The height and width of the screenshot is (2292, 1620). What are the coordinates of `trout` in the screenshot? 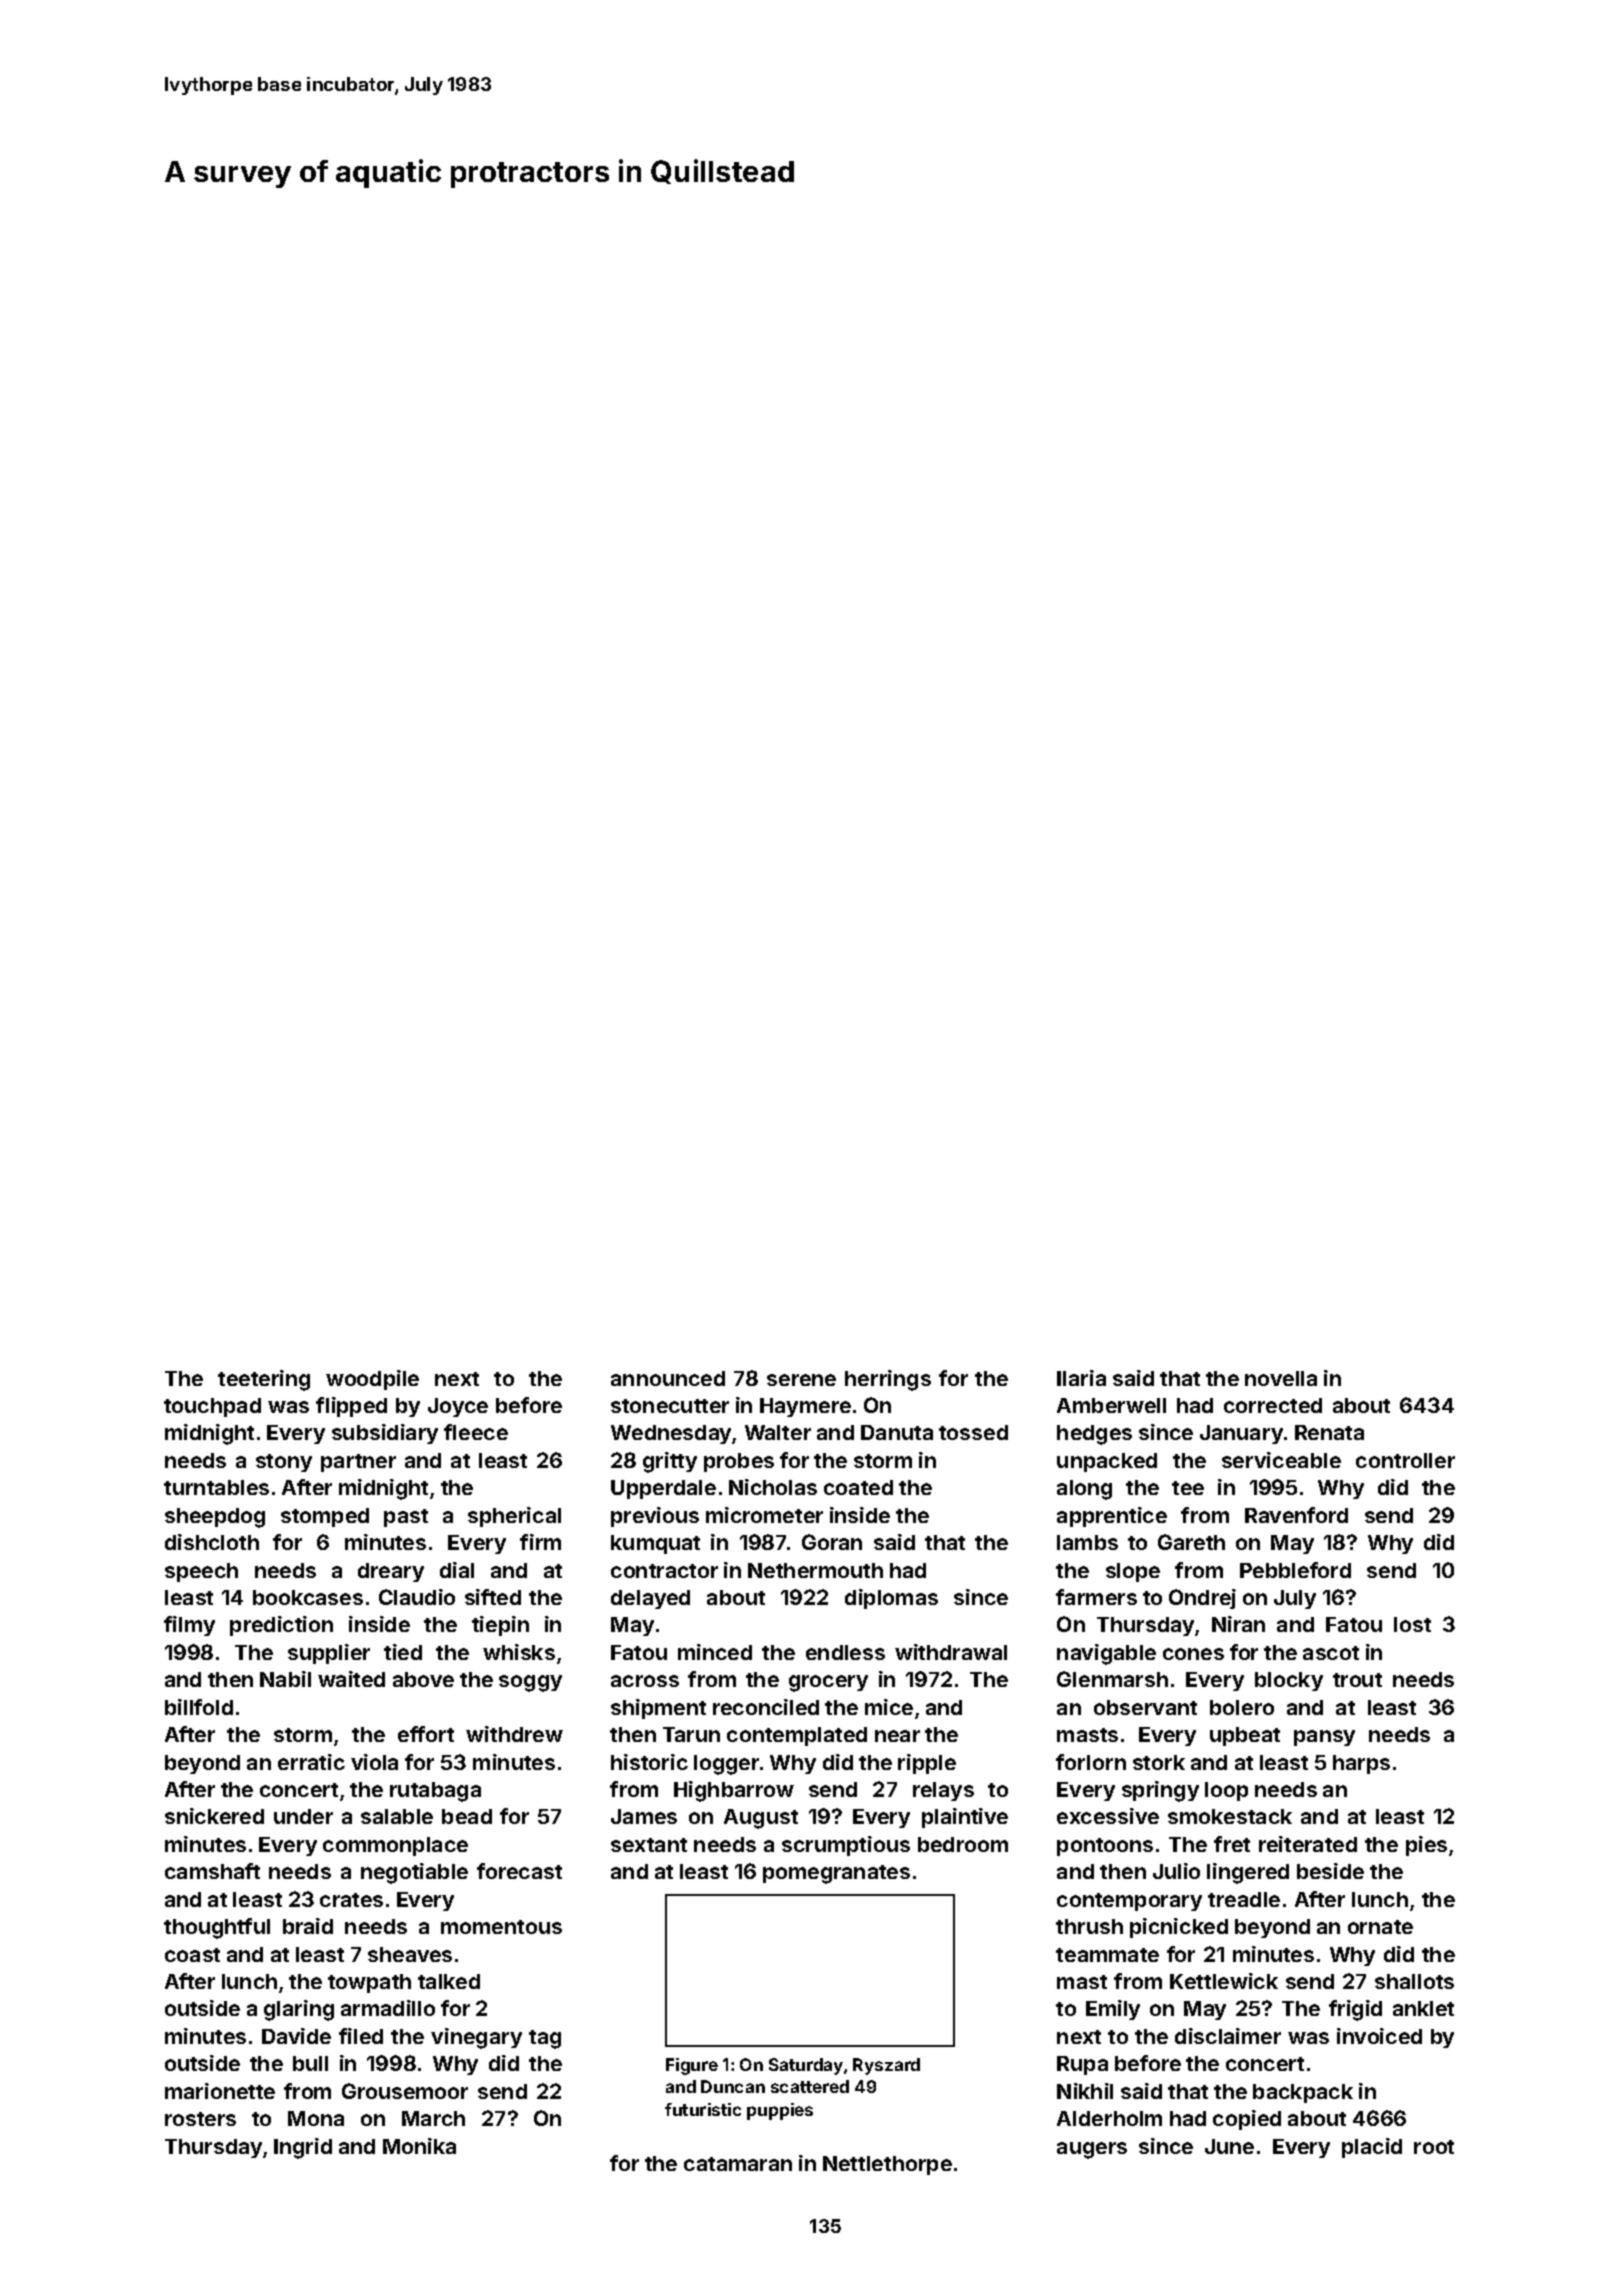 It's located at (1357, 1680).
